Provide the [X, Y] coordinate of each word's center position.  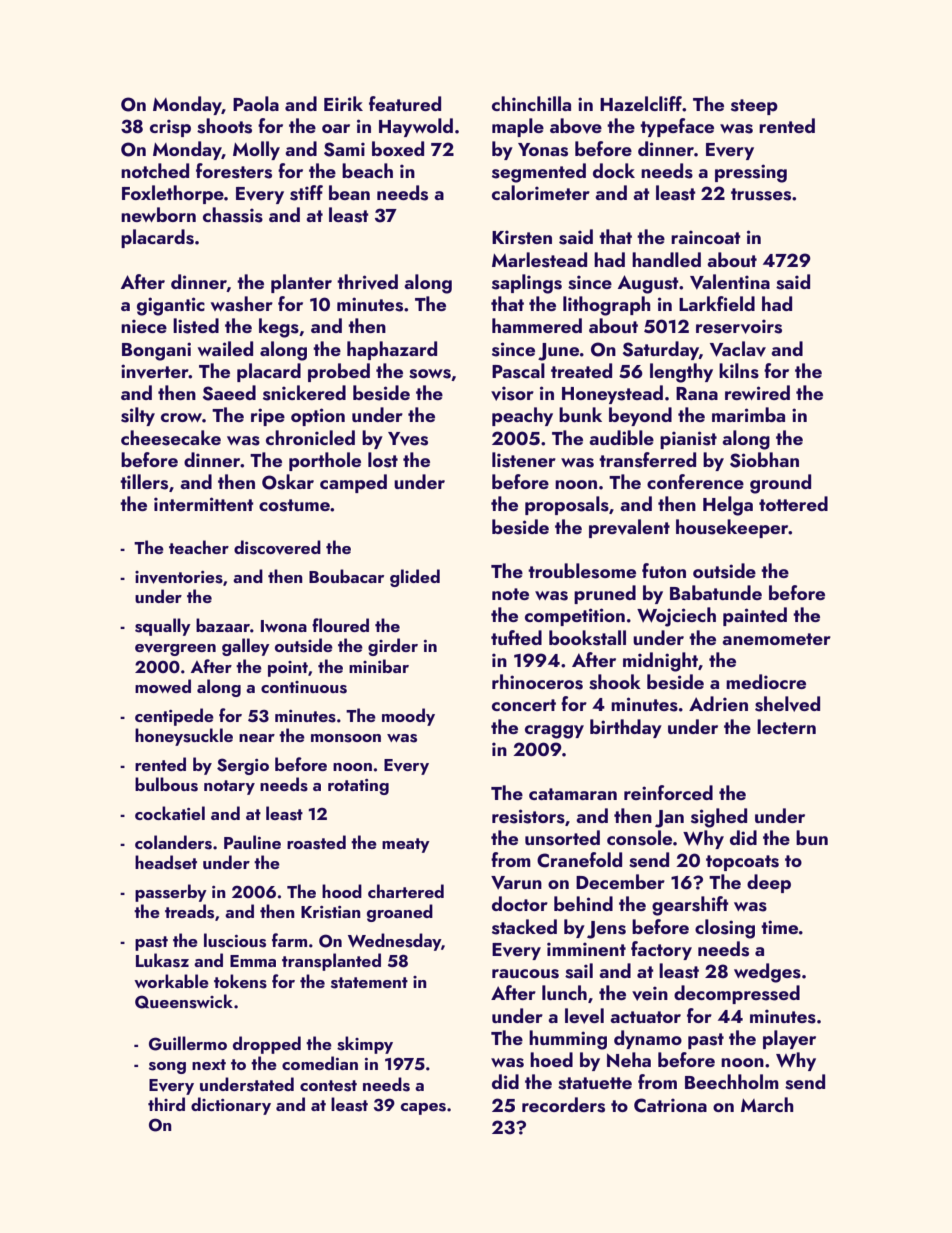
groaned [400, 913]
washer [242, 304]
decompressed [737, 994]
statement [369, 983]
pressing [751, 173]
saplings [527, 284]
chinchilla [531, 103]
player [789, 1039]
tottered [793, 503]
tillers [144, 482]
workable [171, 981]
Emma [253, 961]
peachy [522, 416]
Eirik [343, 103]
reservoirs [739, 326]
